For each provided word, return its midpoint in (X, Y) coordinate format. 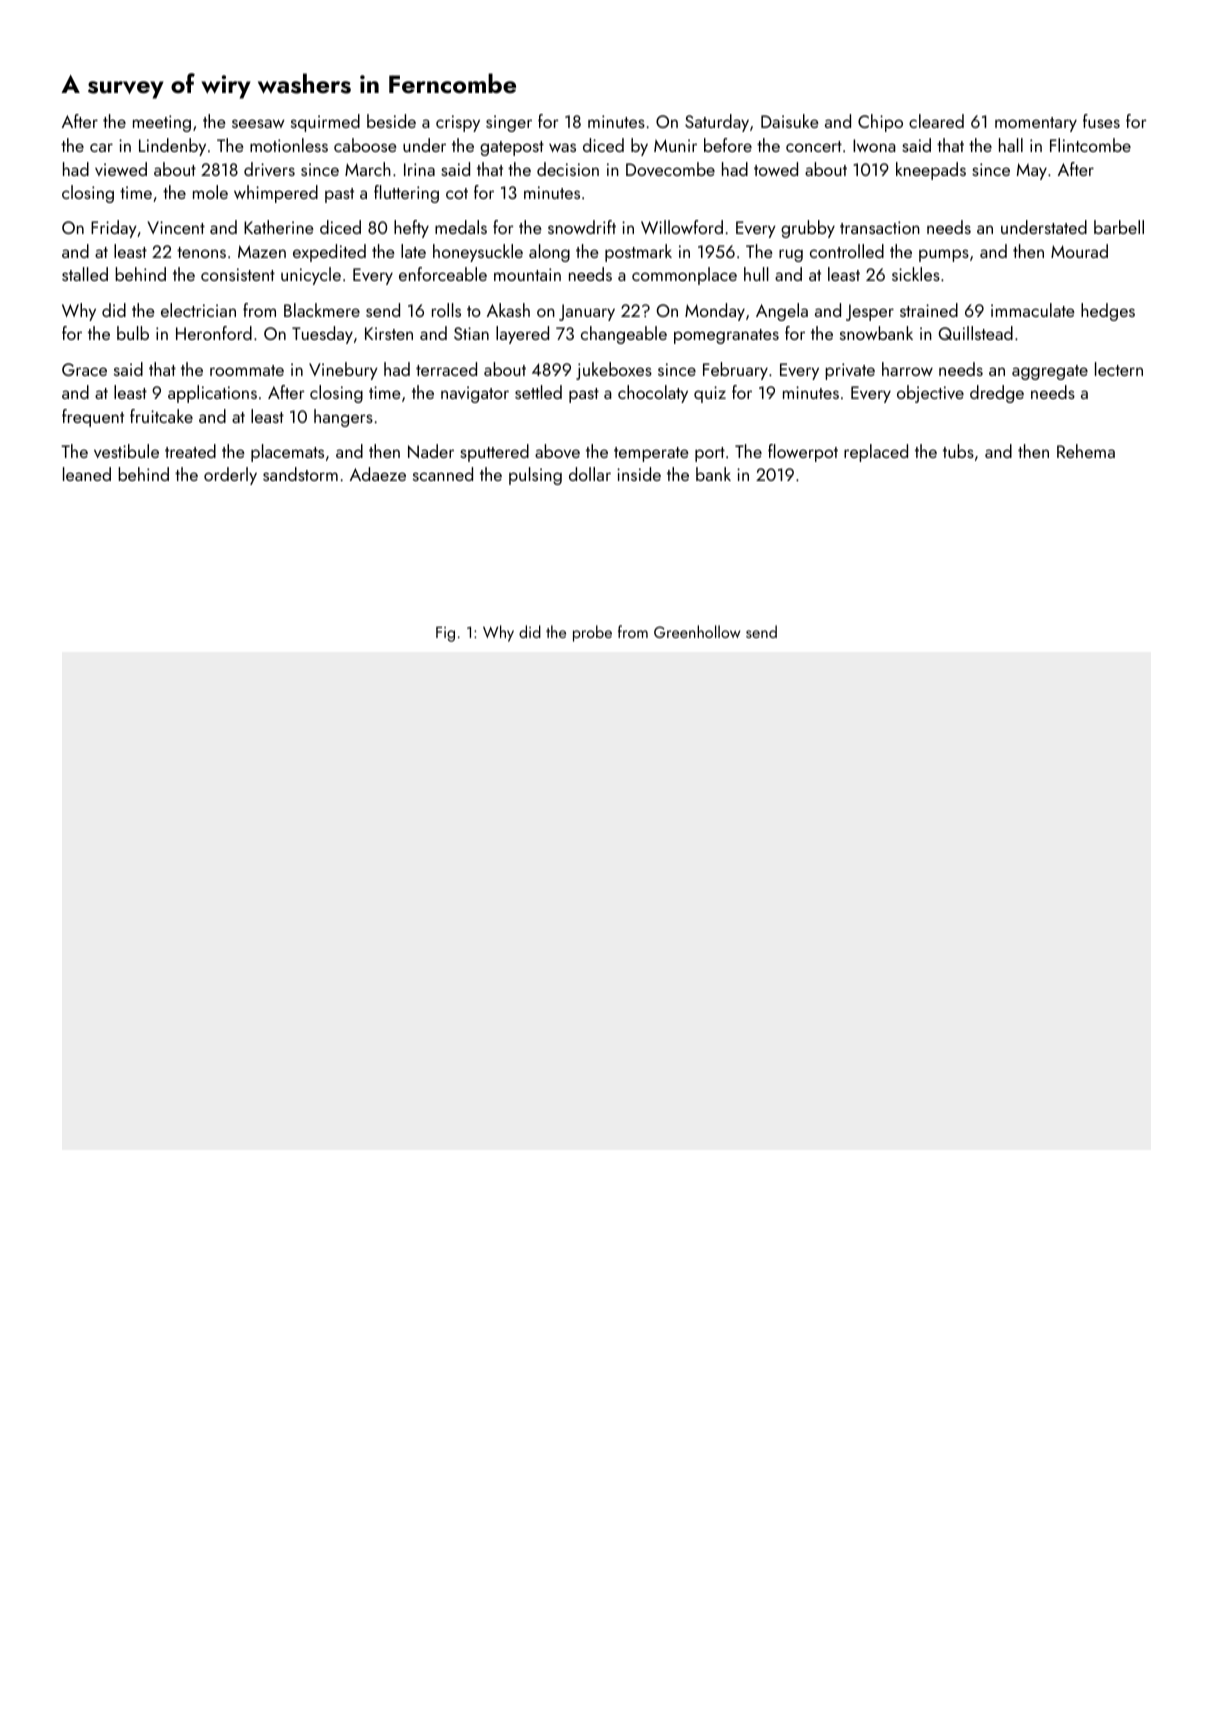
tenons (201, 252)
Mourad (1079, 251)
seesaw (258, 123)
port (710, 454)
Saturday (717, 123)
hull (756, 274)
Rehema (1086, 451)
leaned (87, 474)
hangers (343, 418)
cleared (936, 121)
